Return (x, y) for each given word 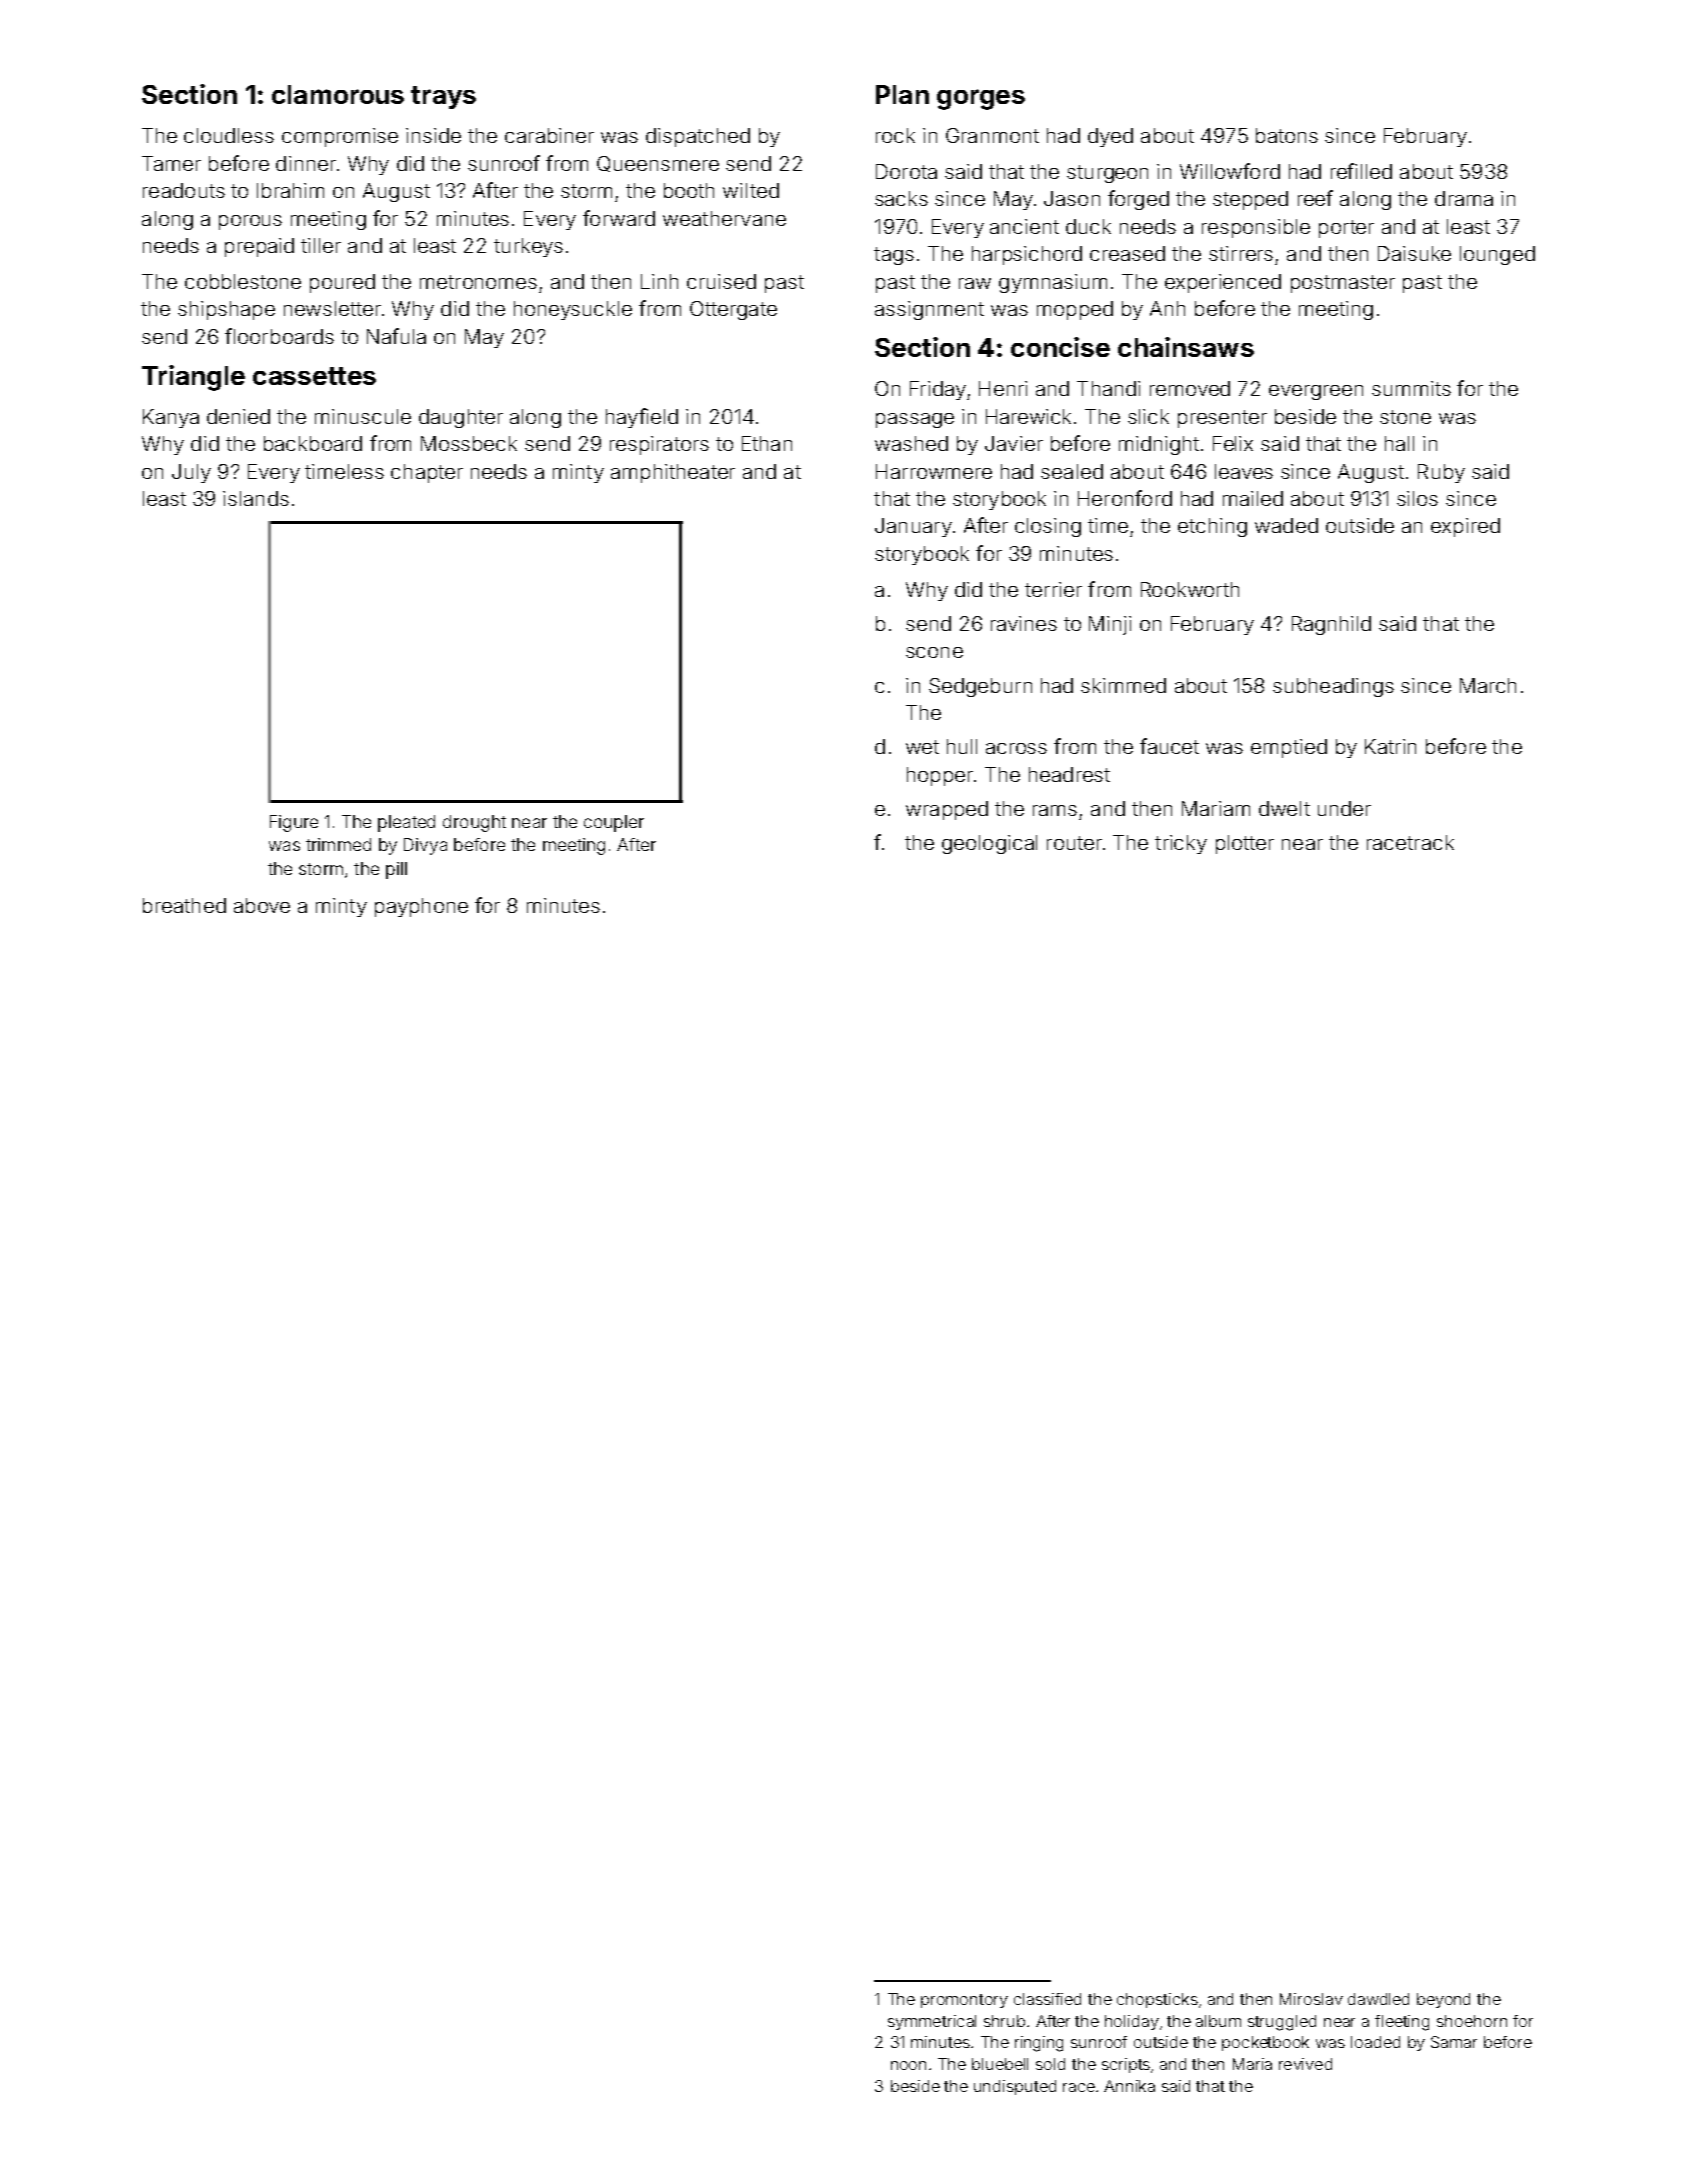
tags (894, 256)
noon (908, 2065)
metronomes (478, 282)
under (1344, 808)
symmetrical (932, 2022)
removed (1190, 388)
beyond (1443, 2000)
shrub (1004, 2021)
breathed (184, 905)
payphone (421, 907)
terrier (1053, 589)
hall (1399, 443)
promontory (964, 2001)
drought (474, 823)
